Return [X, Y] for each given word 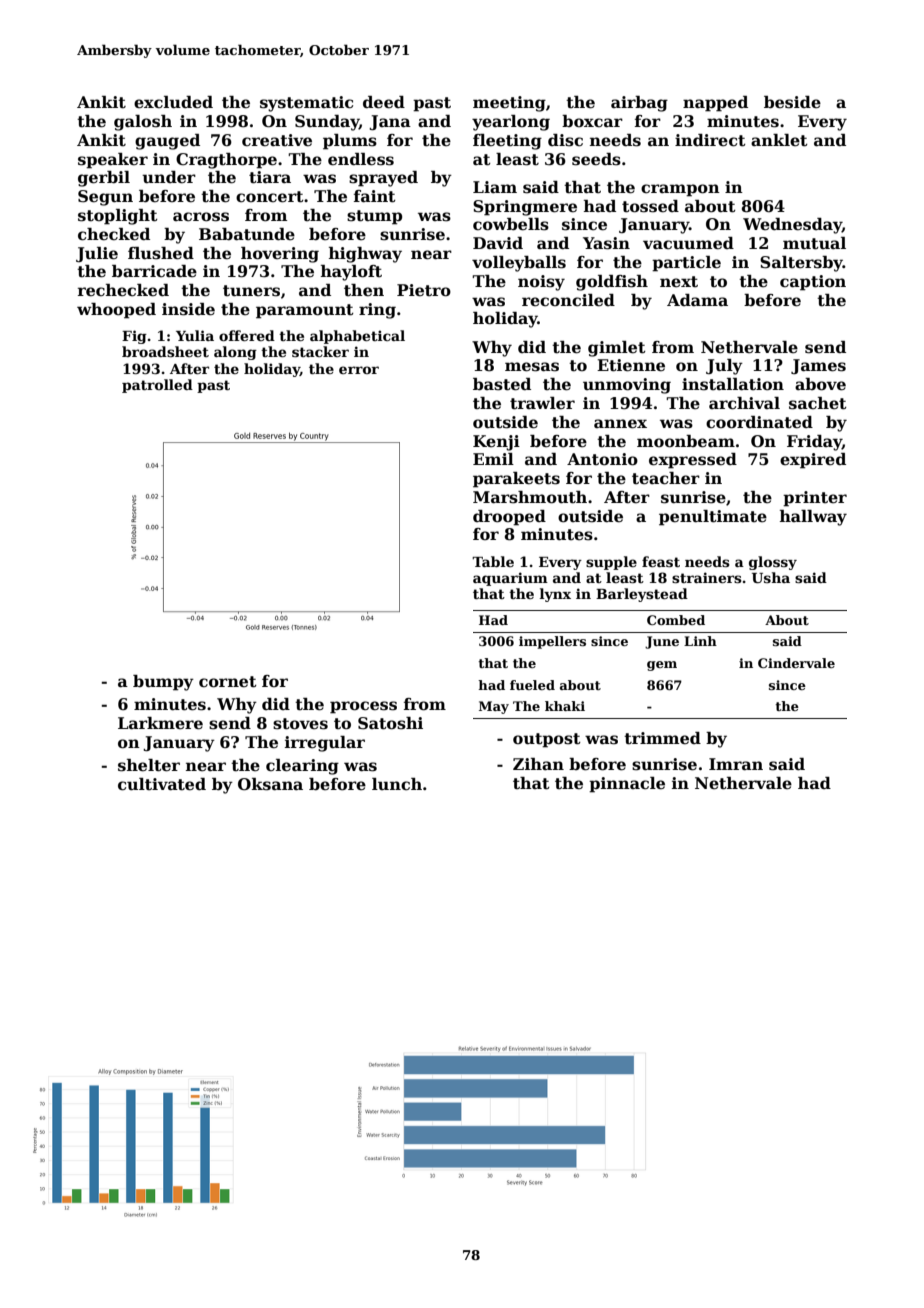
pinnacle [627, 785]
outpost [547, 740]
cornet [228, 682]
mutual [814, 243]
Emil [493, 459]
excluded [173, 102]
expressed [693, 461]
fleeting [507, 142]
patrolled [157, 386]
